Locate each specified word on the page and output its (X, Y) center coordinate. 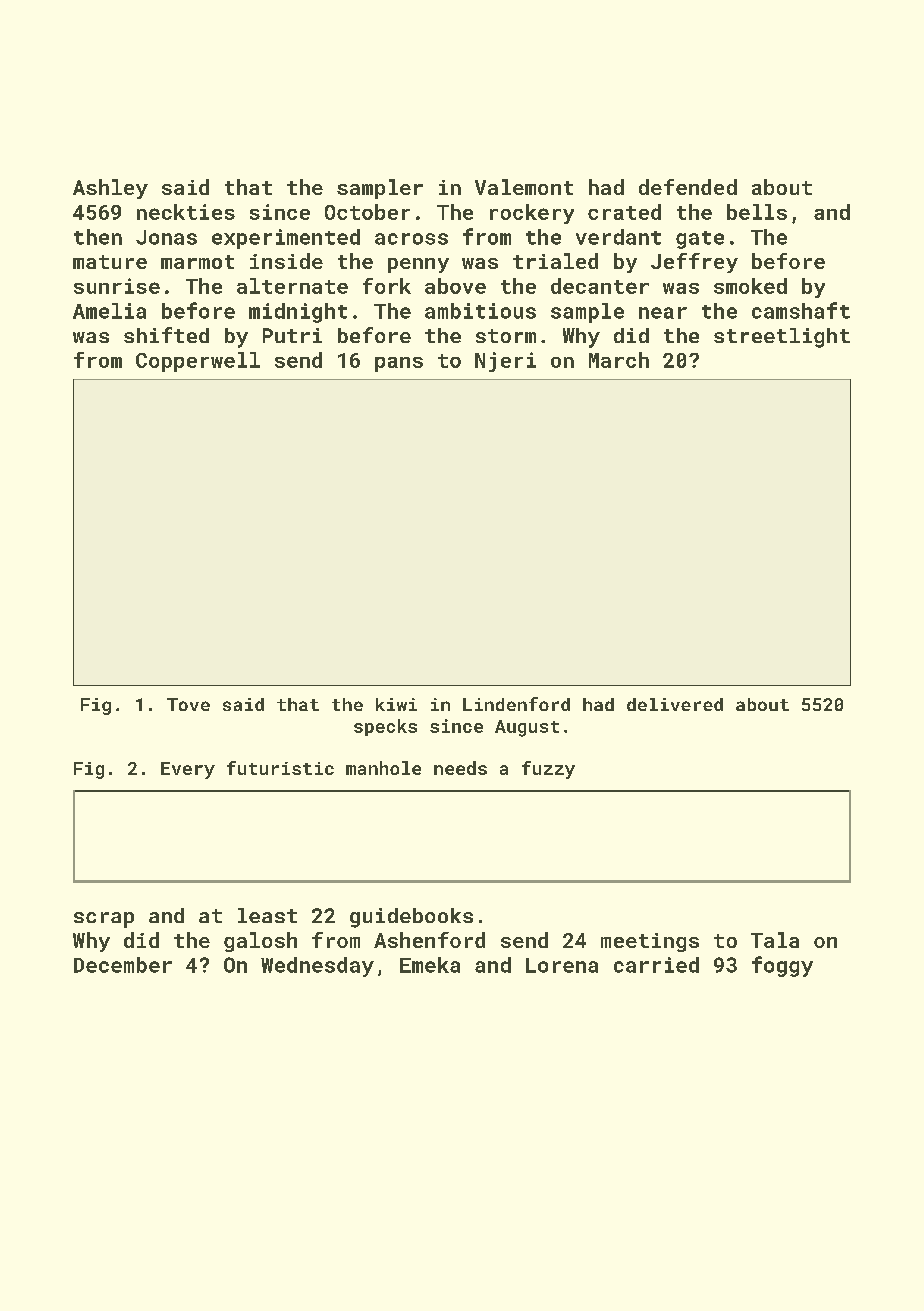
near (663, 313)
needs (460, 768)
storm (506, 336)
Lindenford (516, 704)
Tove (188, 704)
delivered (675, 704)
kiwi (396, 704)
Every (188, 770)
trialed (555, 261)
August (527, 728)
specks (385, 727)
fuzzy (548, 770)
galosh (260, 942)
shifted (166, 335)
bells (757, 212)
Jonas (166, 237)
